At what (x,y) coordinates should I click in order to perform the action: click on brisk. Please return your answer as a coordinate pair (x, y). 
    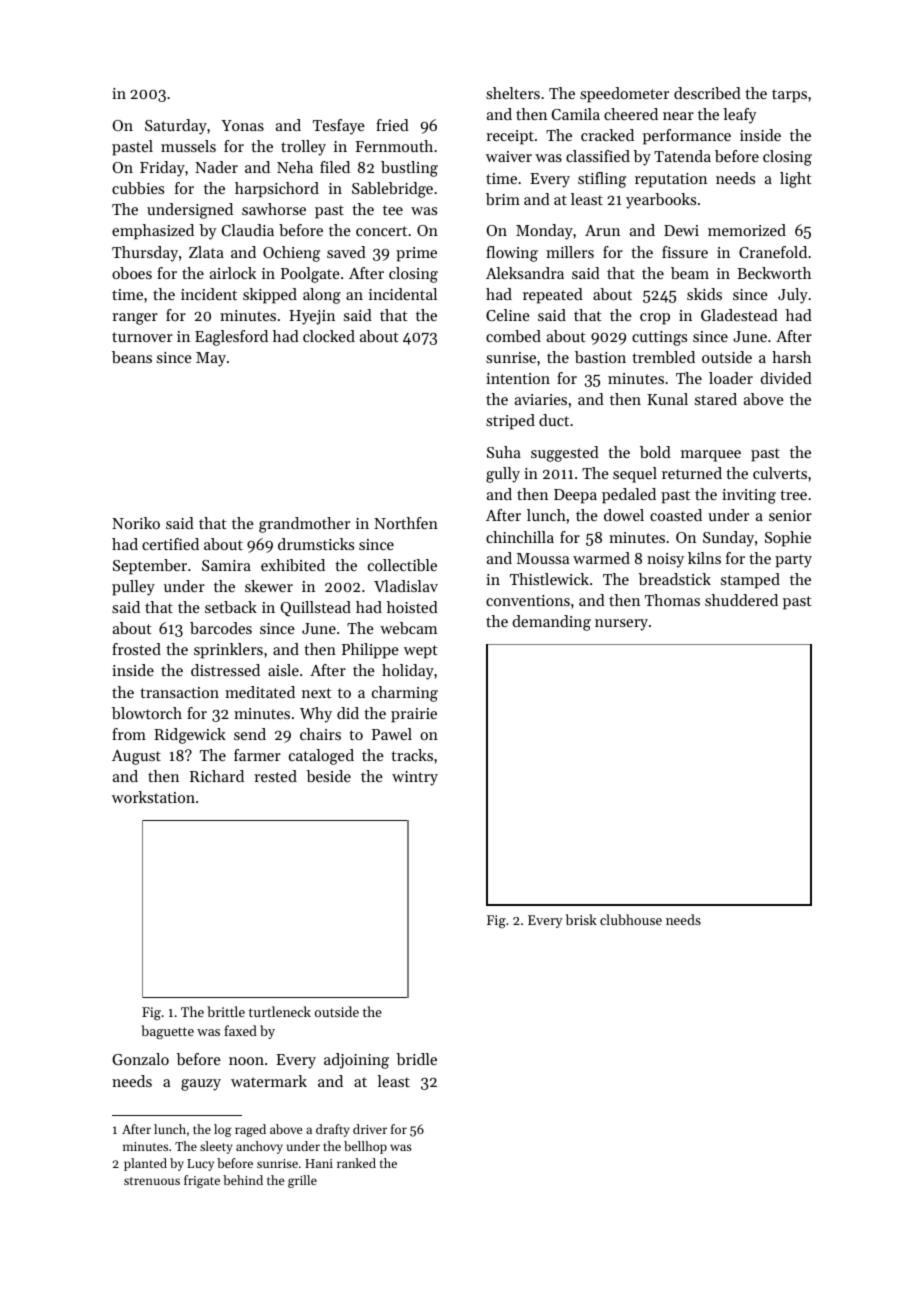
    Looking at the image, I should click on (581, 919).
